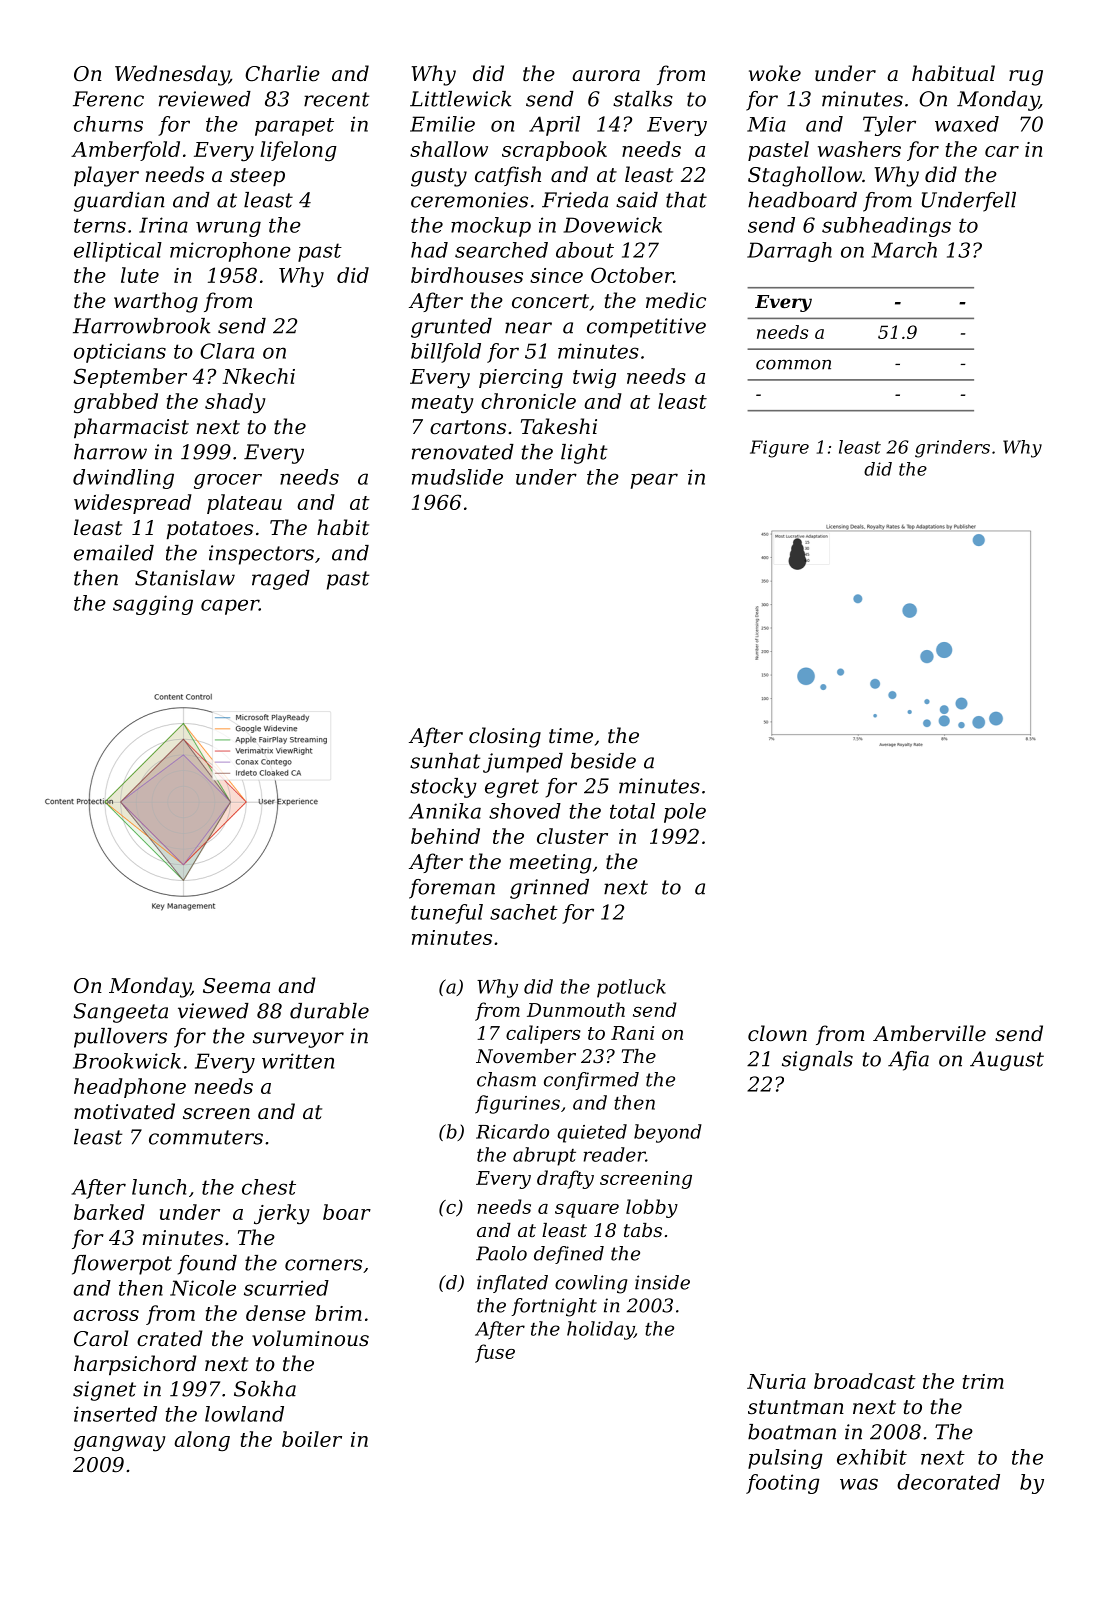  Describe the element at coordinates (775, 73) in the screenshot. I see `woke` at that location.
